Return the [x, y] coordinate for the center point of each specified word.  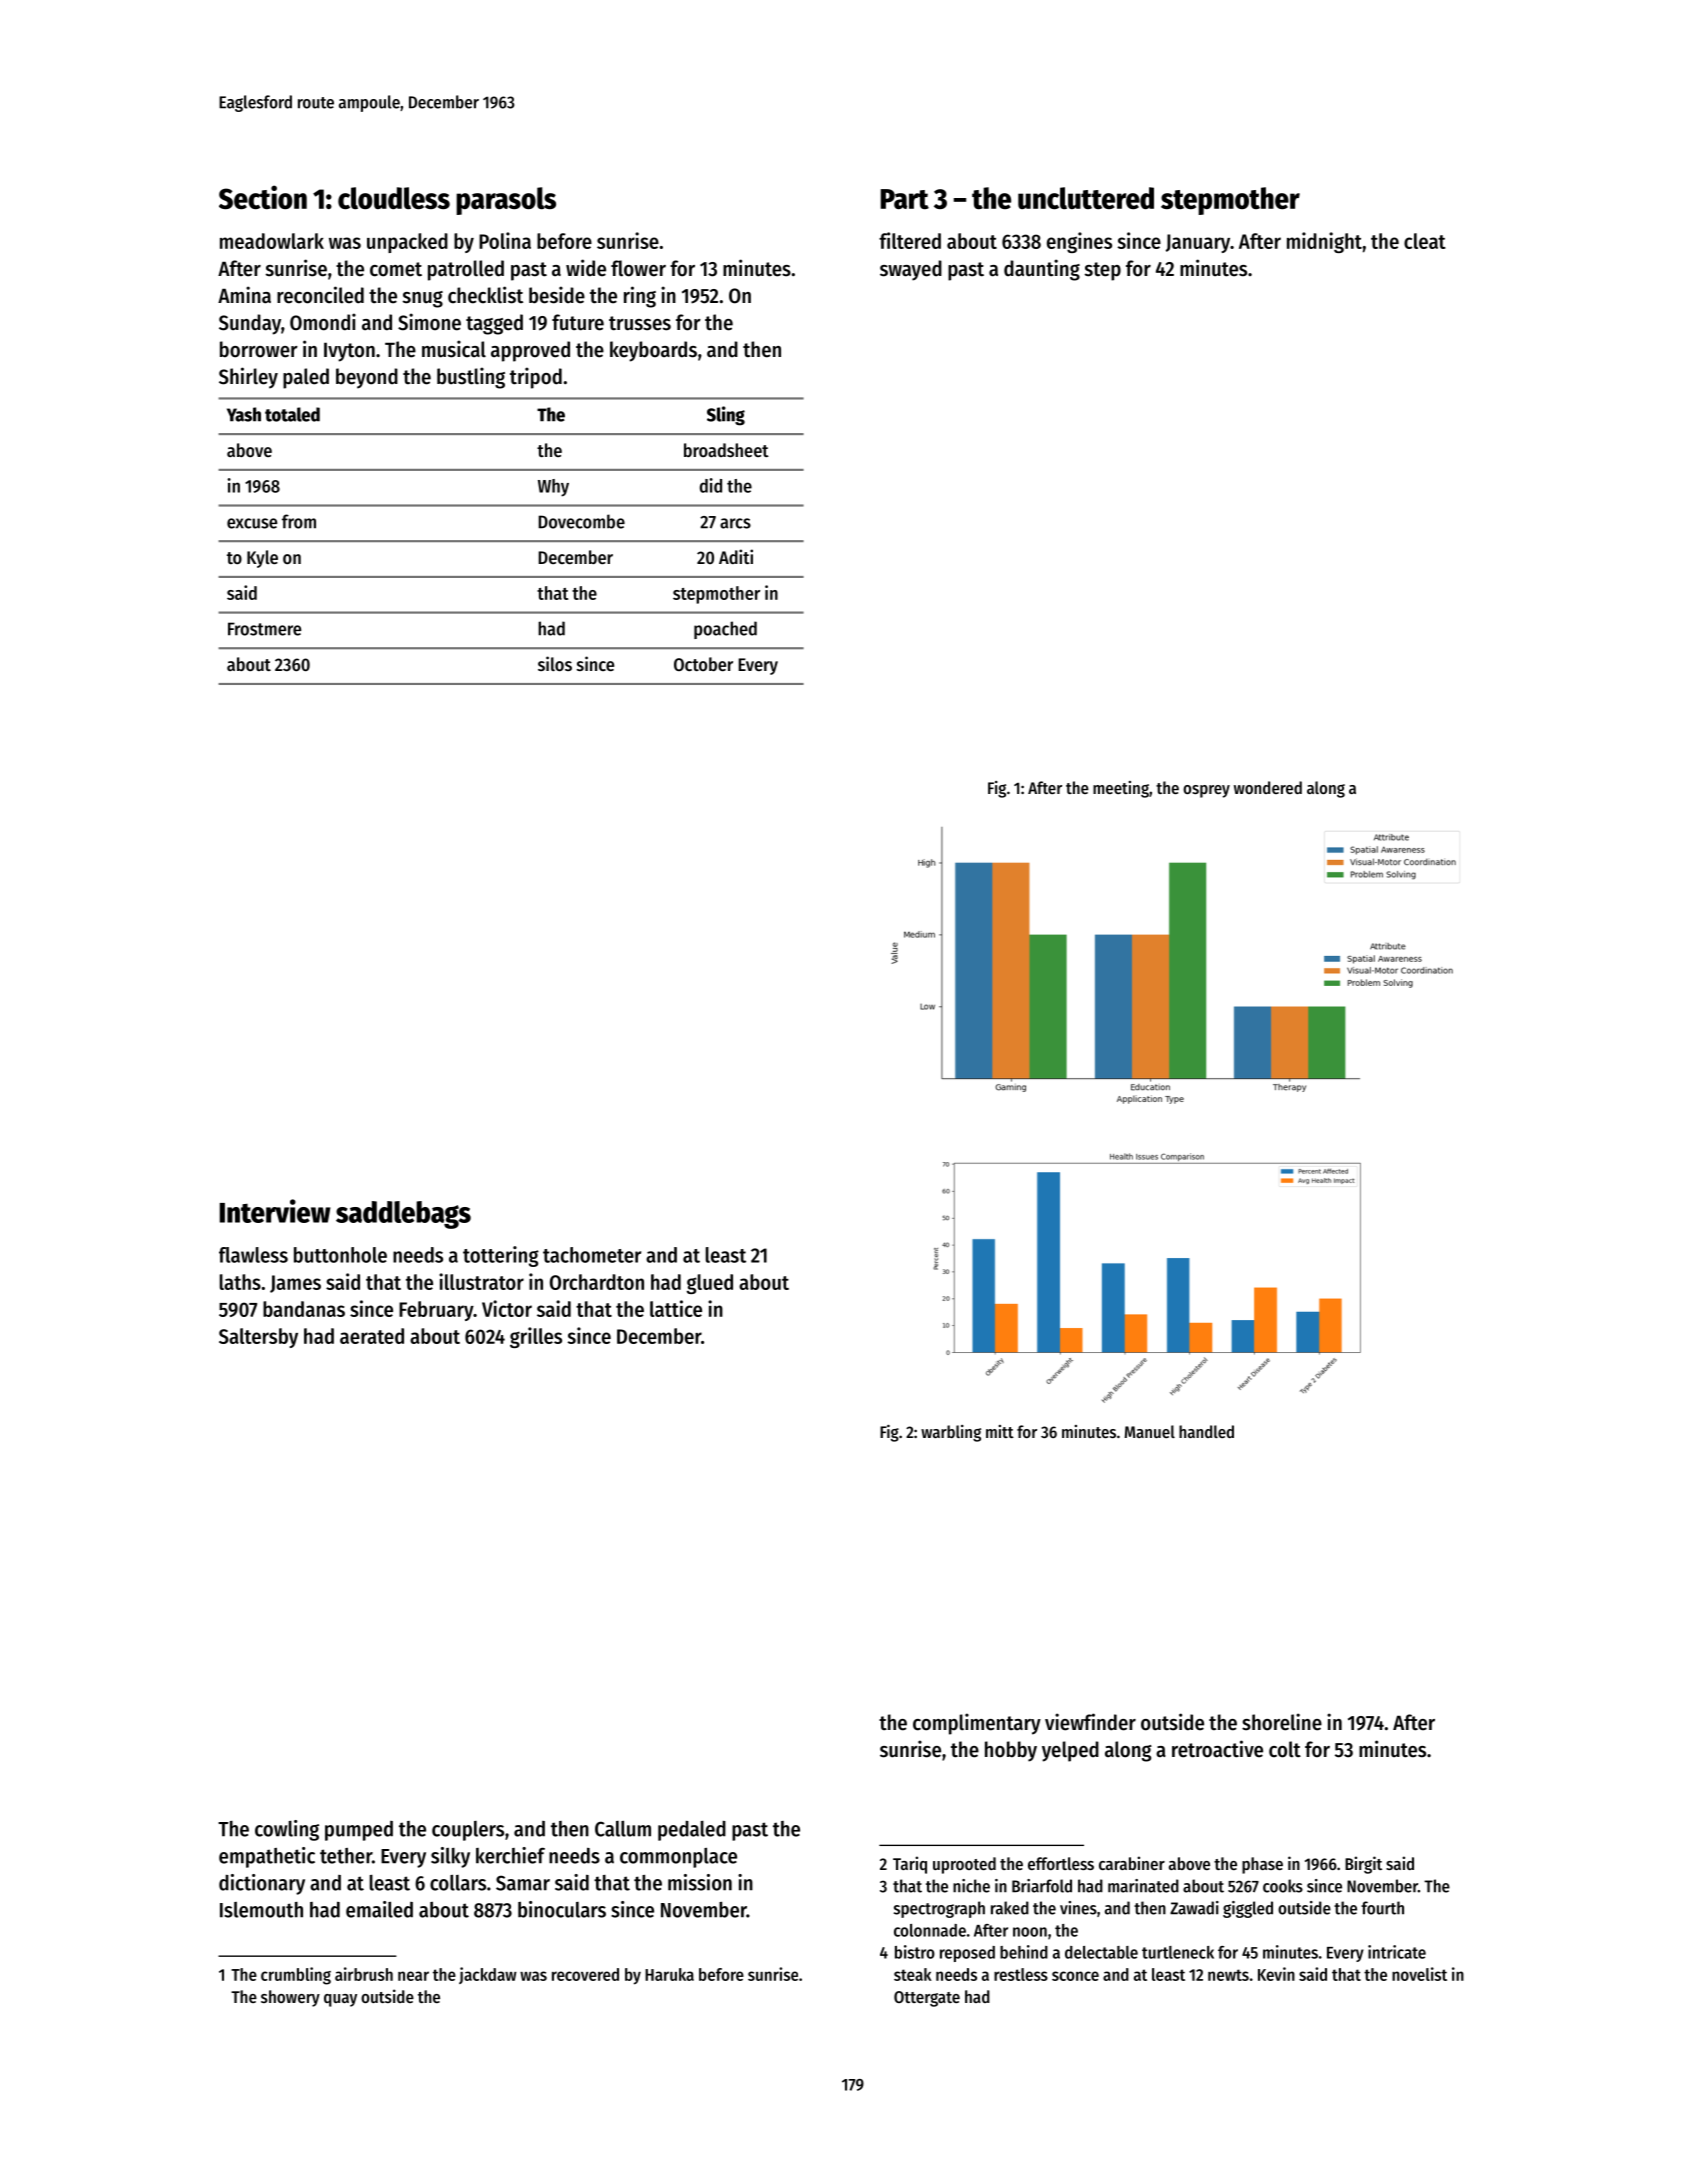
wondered [1268, 787]
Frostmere [264, 629]
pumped [359, 1831]
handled [1206, 1431]
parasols [506, 201]
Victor [507, 1308]
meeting [1121, 789]
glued [710, 1284]
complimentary [977, 1724]
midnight [1324, 242]
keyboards [653, 351]
